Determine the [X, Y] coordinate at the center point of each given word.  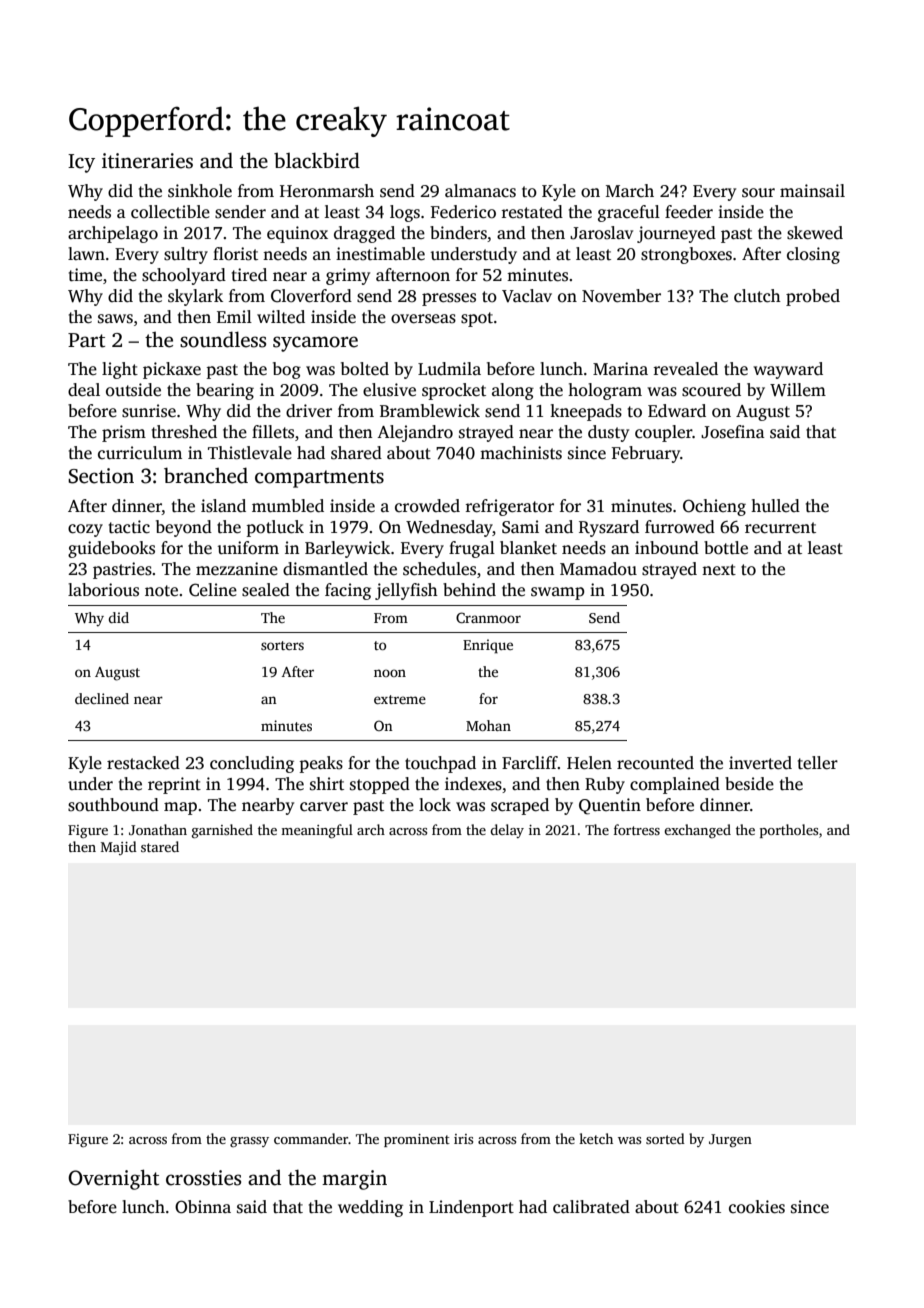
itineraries [147, 161]
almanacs [480, 191]
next [719, 569]
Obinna [203, 1207]
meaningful [317, 831]
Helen [589, 763]
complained [675, 785]
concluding [252, 764]
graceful [629, 213]
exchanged [697, 831]
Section [101, 476]
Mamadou [598, 569]
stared [160, 846]
